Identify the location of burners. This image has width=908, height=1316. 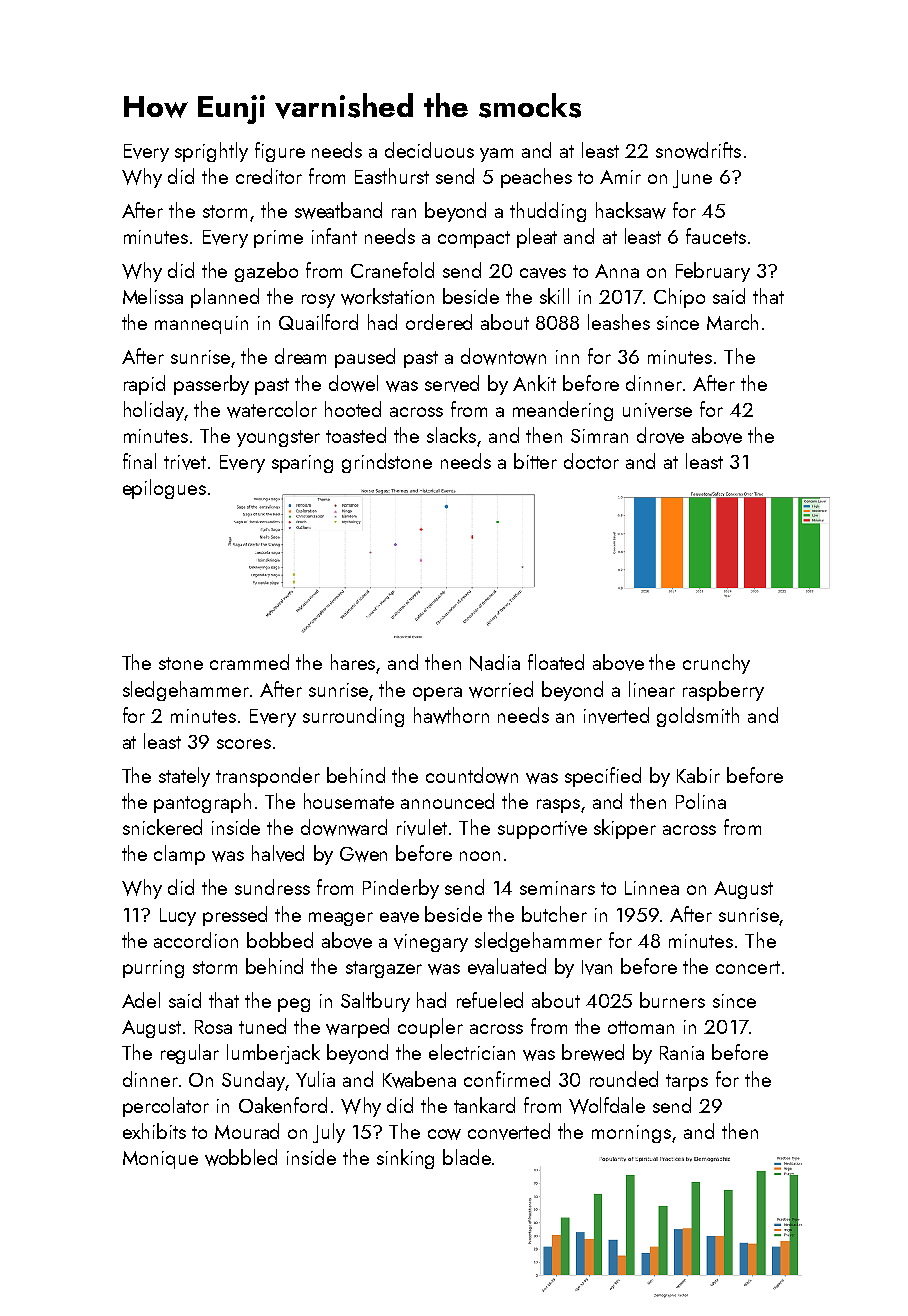
(672, 1000).
